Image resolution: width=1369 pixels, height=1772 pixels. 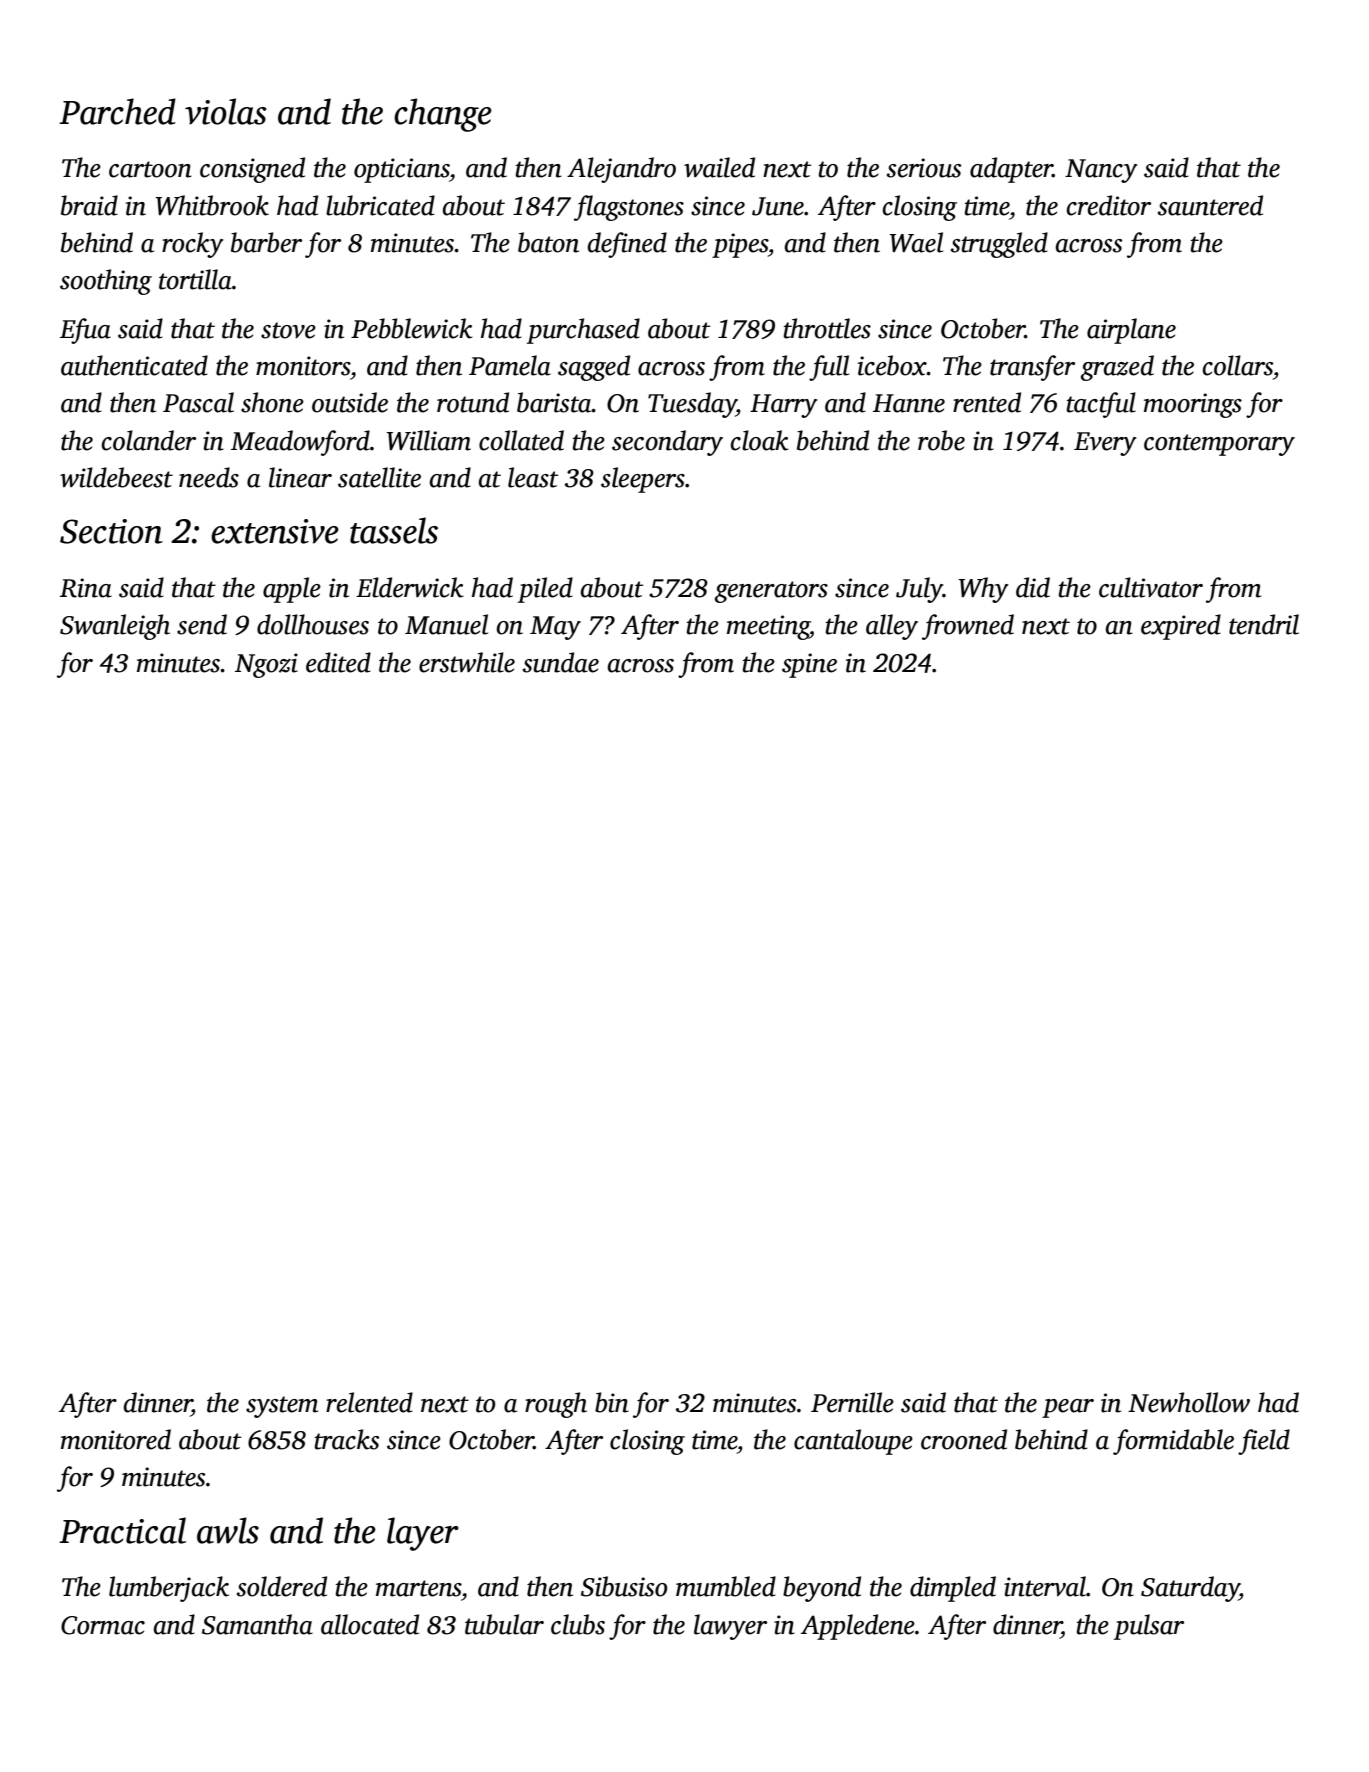 I want to click on piled, so click(x=545, y=590).
